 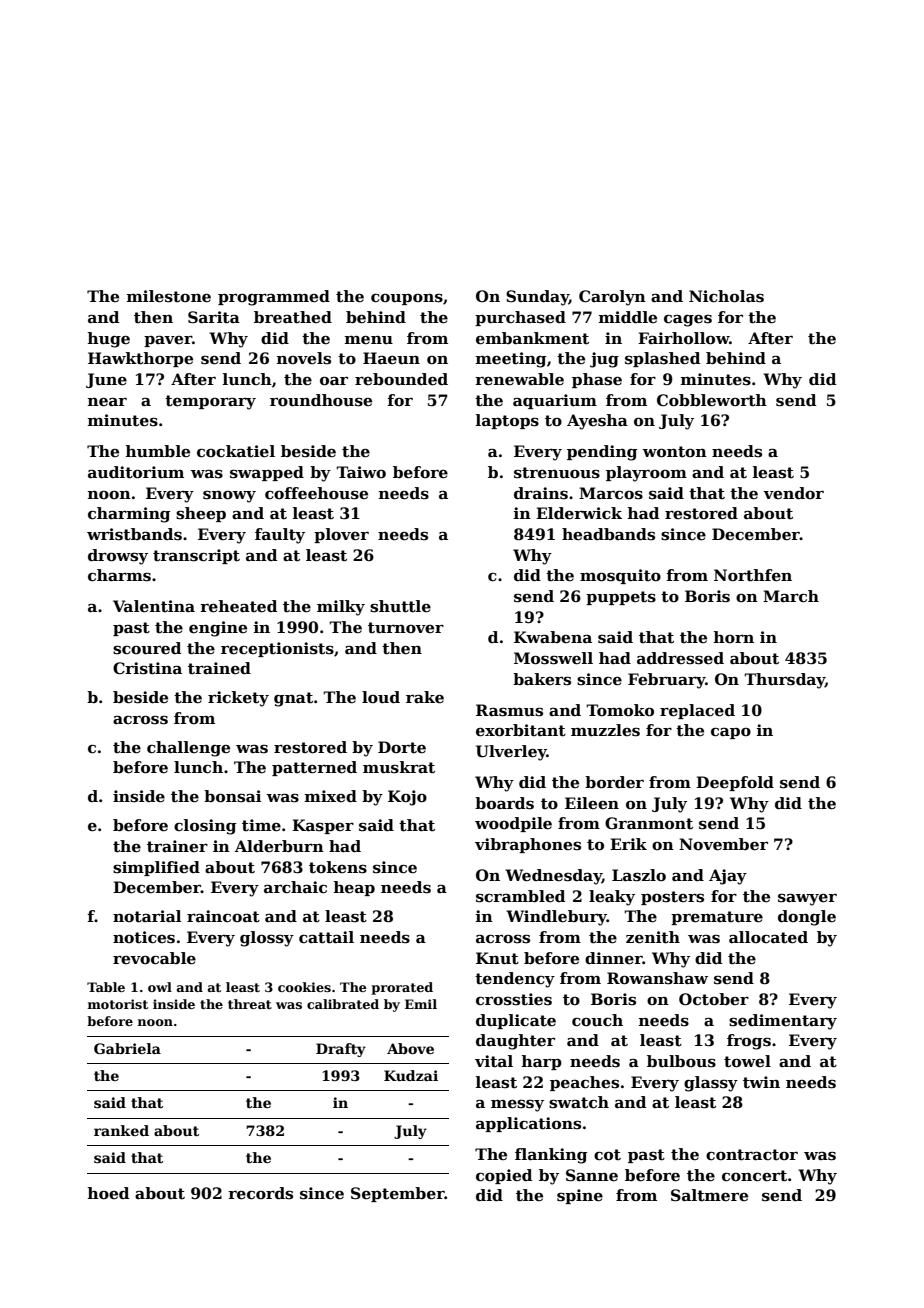 What do you see at coordinates (768, 937) in the screenshot?
I see `allocated` at bounding box center [768, 937].
